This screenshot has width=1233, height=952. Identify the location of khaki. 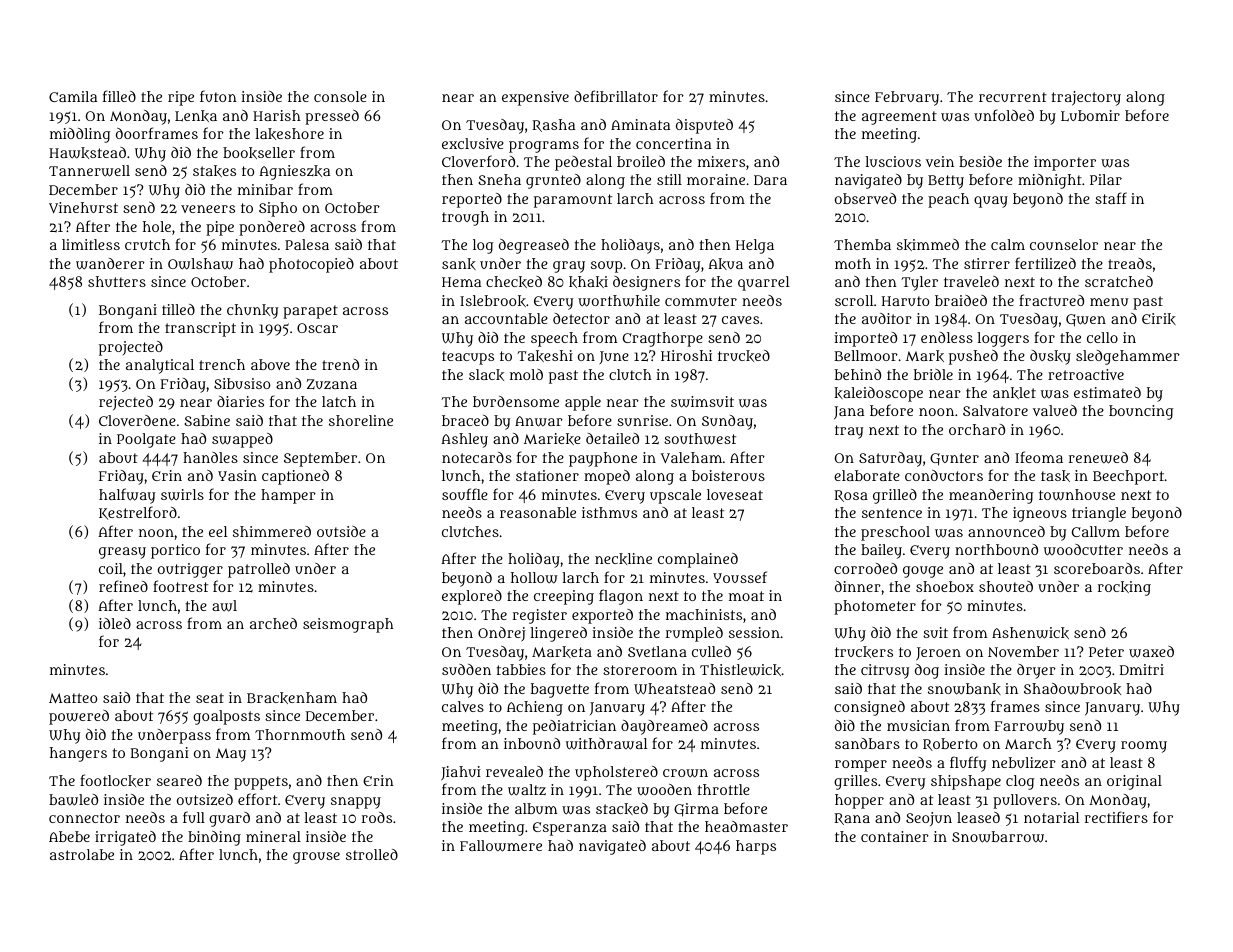
(588, 282).
